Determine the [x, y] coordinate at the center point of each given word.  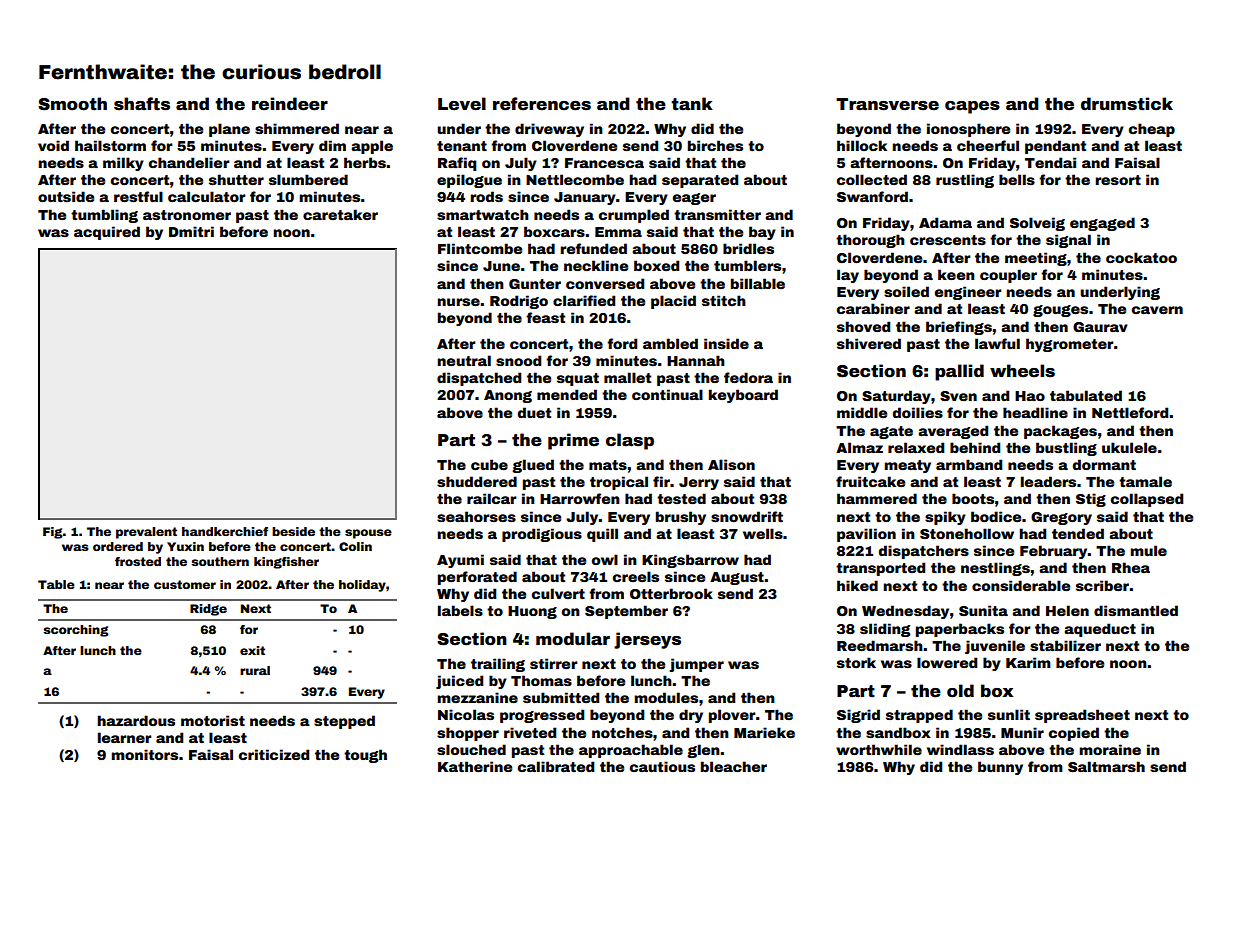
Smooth [72, 104]
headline [1035, 412]
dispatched [479, 379]
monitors [145, 754]
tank [692, 104]
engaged [1102, 224]
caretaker [340, 214]
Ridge [208, 610]
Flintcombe [480, 248]
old [960, 691]
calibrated [556, 766]
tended [1078, 533]
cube [489, 464]
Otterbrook [671, 593]
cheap [1152, 130]
